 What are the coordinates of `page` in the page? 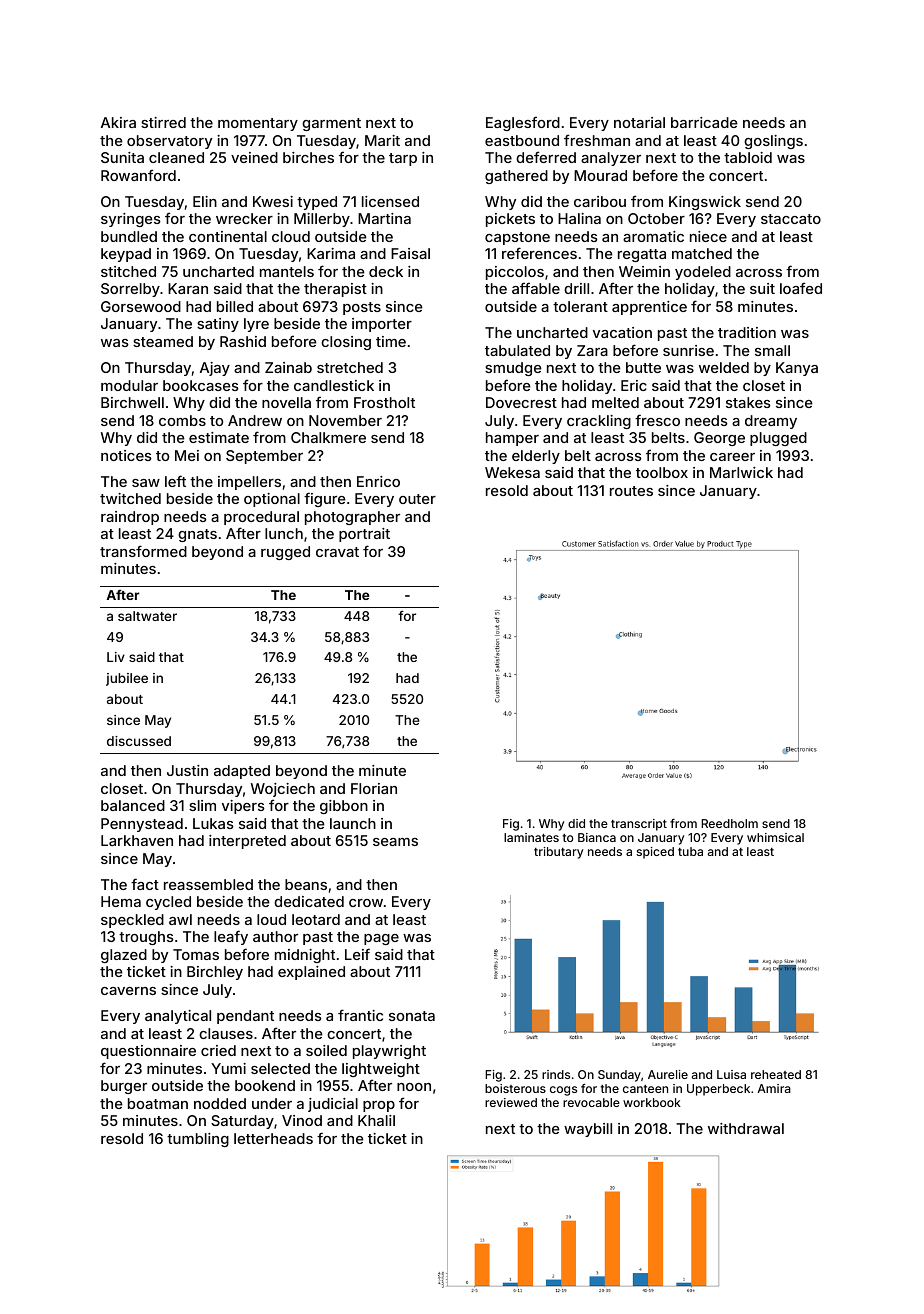 It's located at (381, 939).
